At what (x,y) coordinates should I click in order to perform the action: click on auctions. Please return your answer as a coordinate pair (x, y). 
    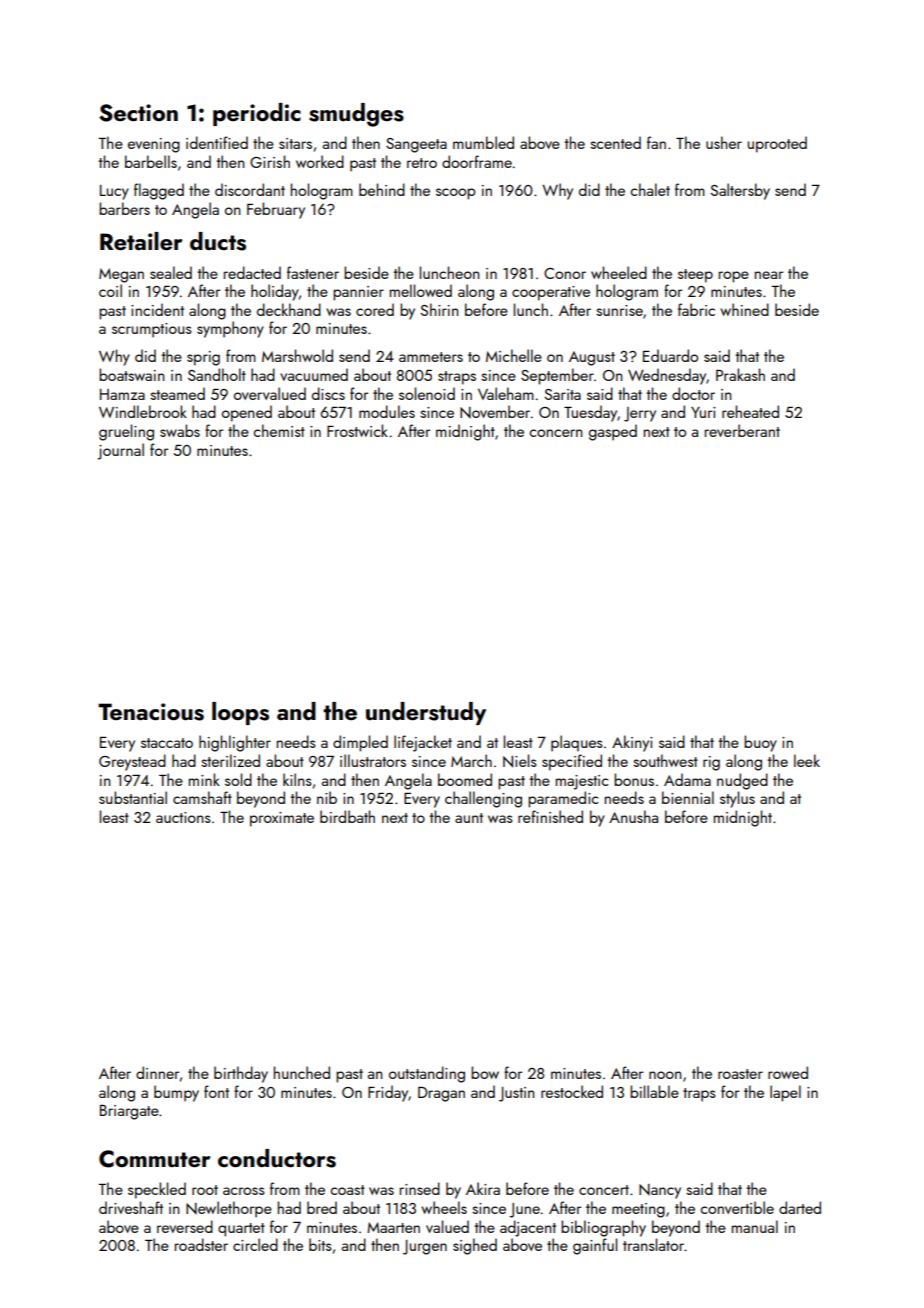
    Looking at the image, I should click on (183, 817).
